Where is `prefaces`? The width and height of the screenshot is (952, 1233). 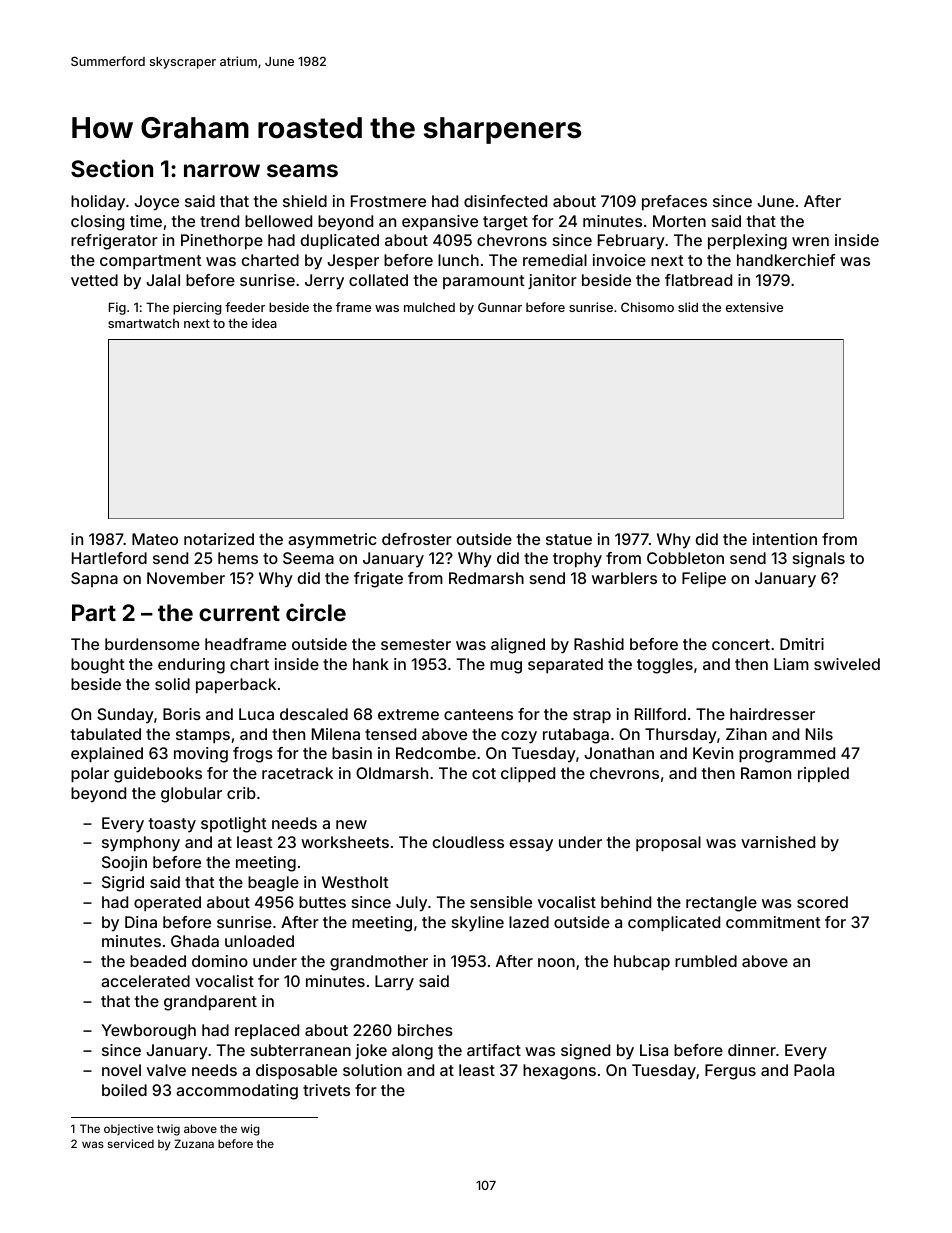
prefaces is located at coordinates (674, 203).
